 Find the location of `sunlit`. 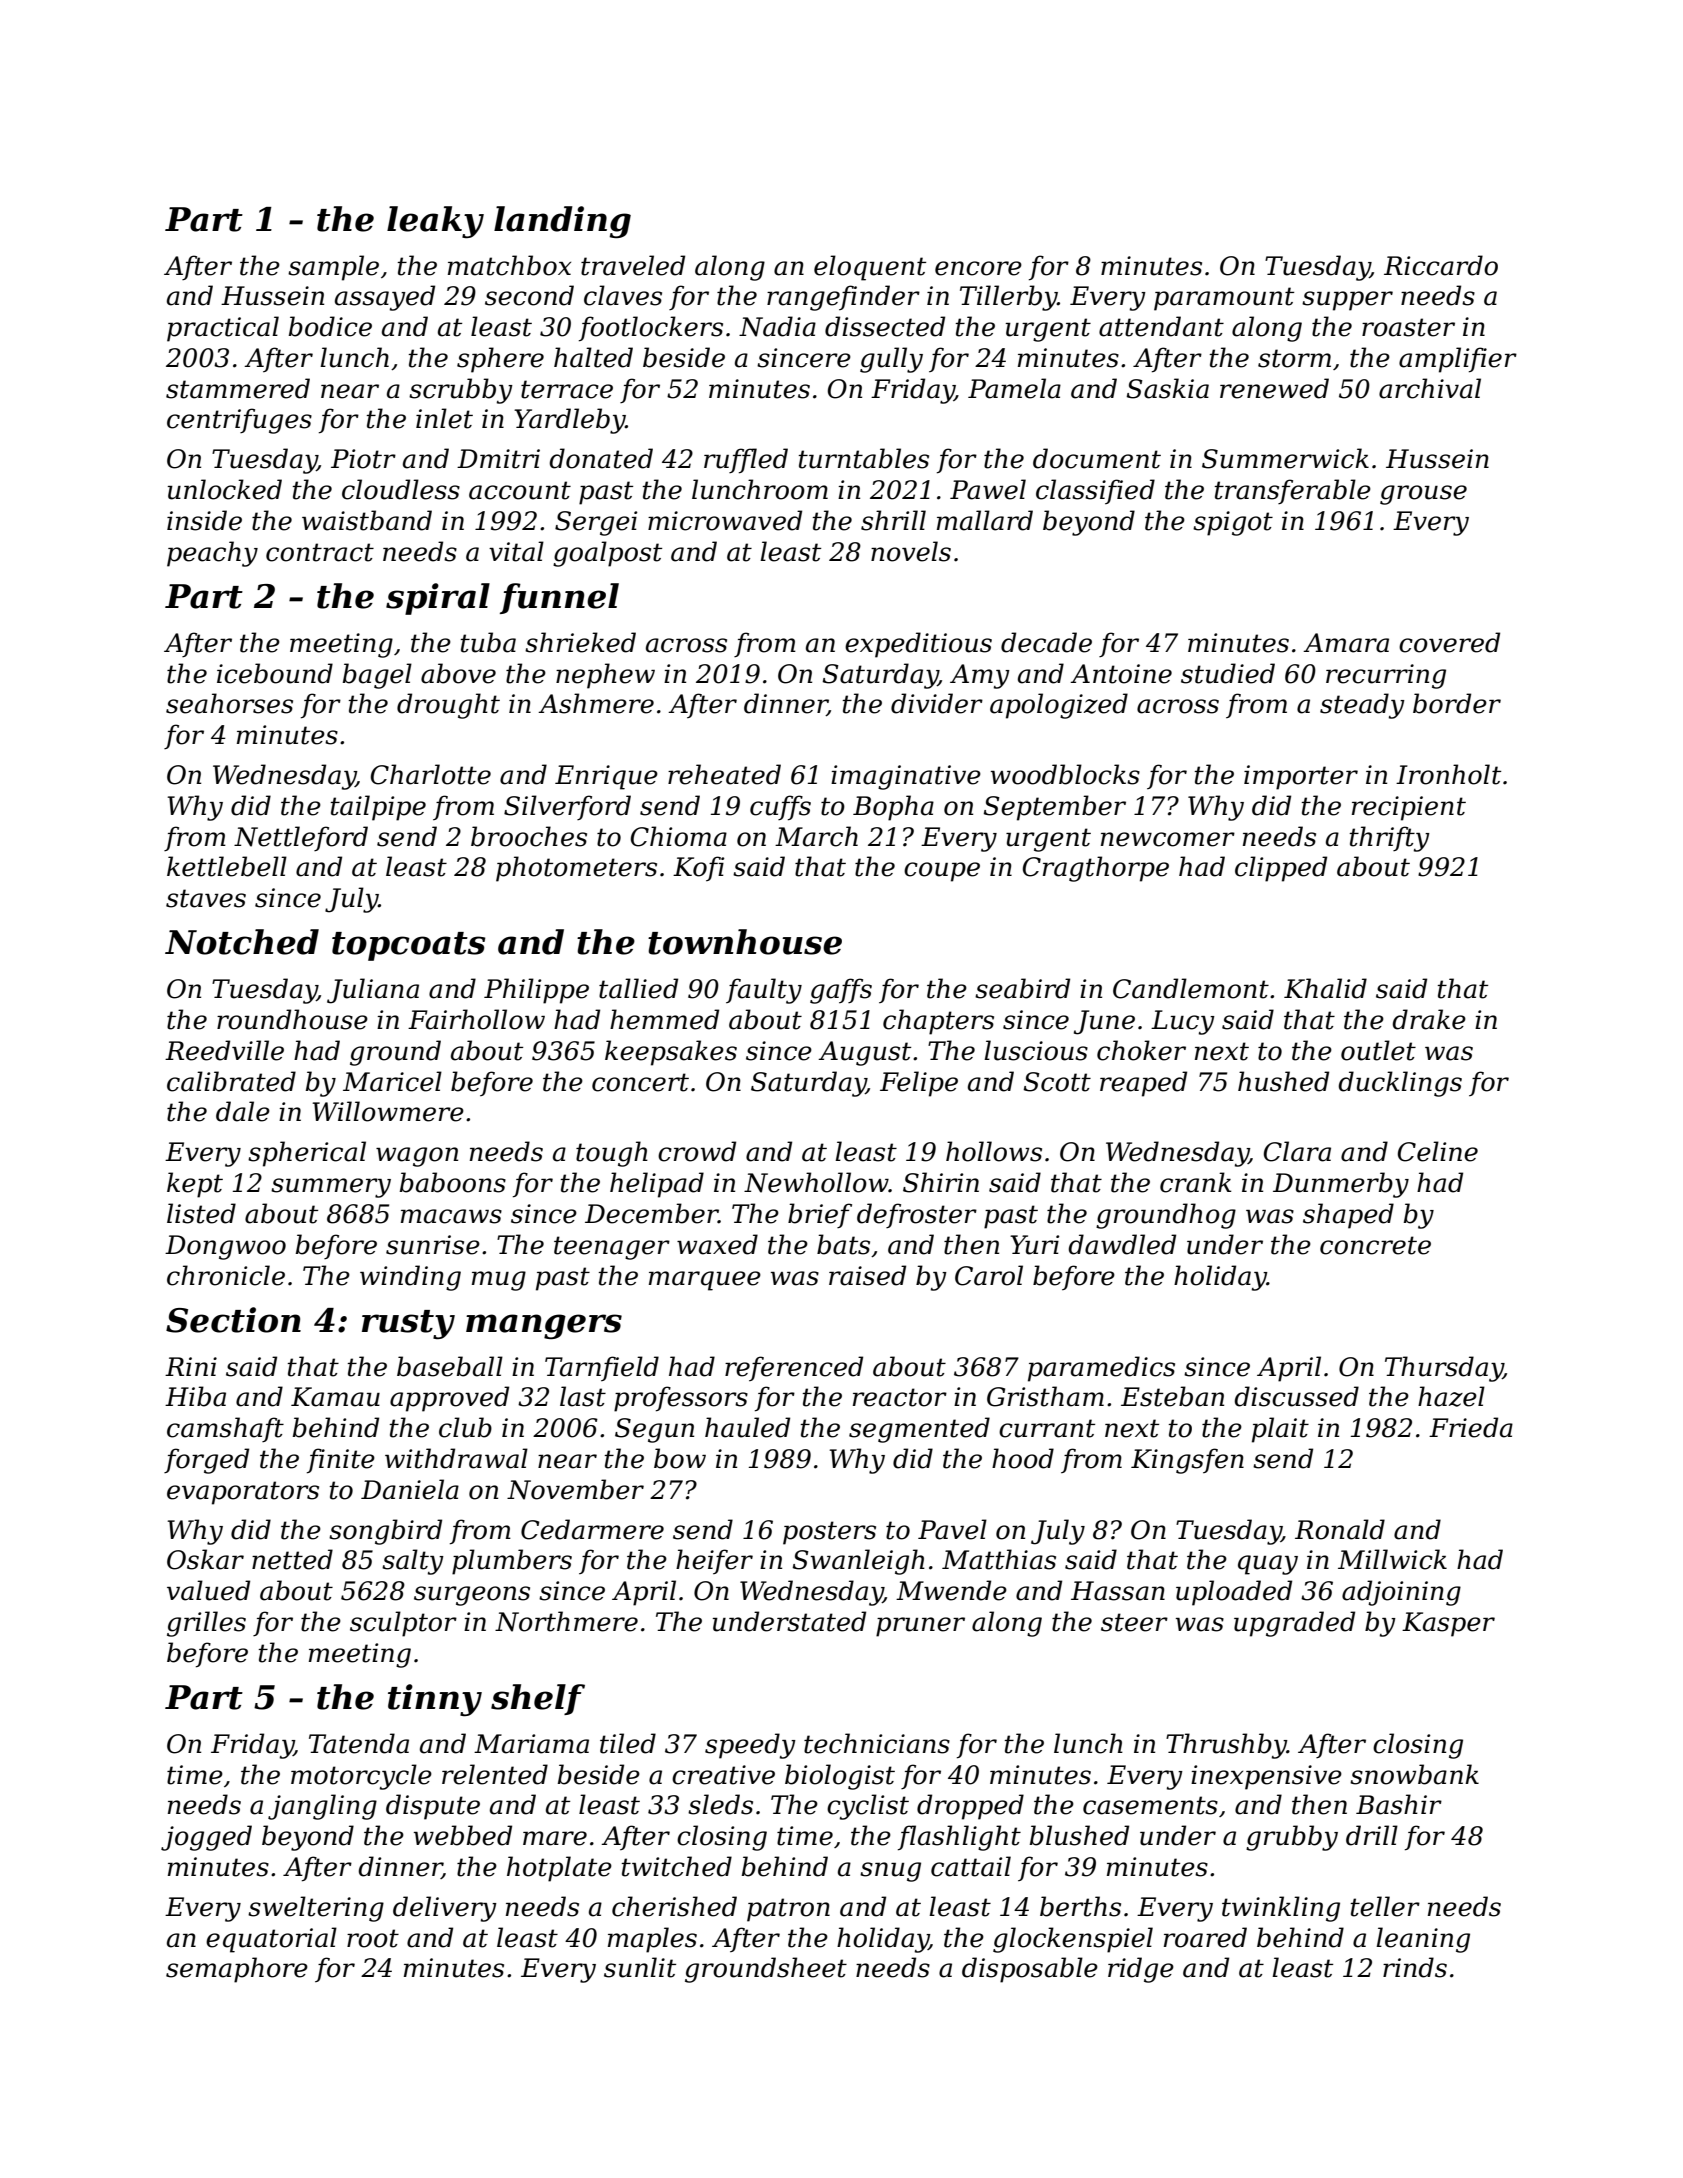

sunlit is located at coordinates (640, 1967).
